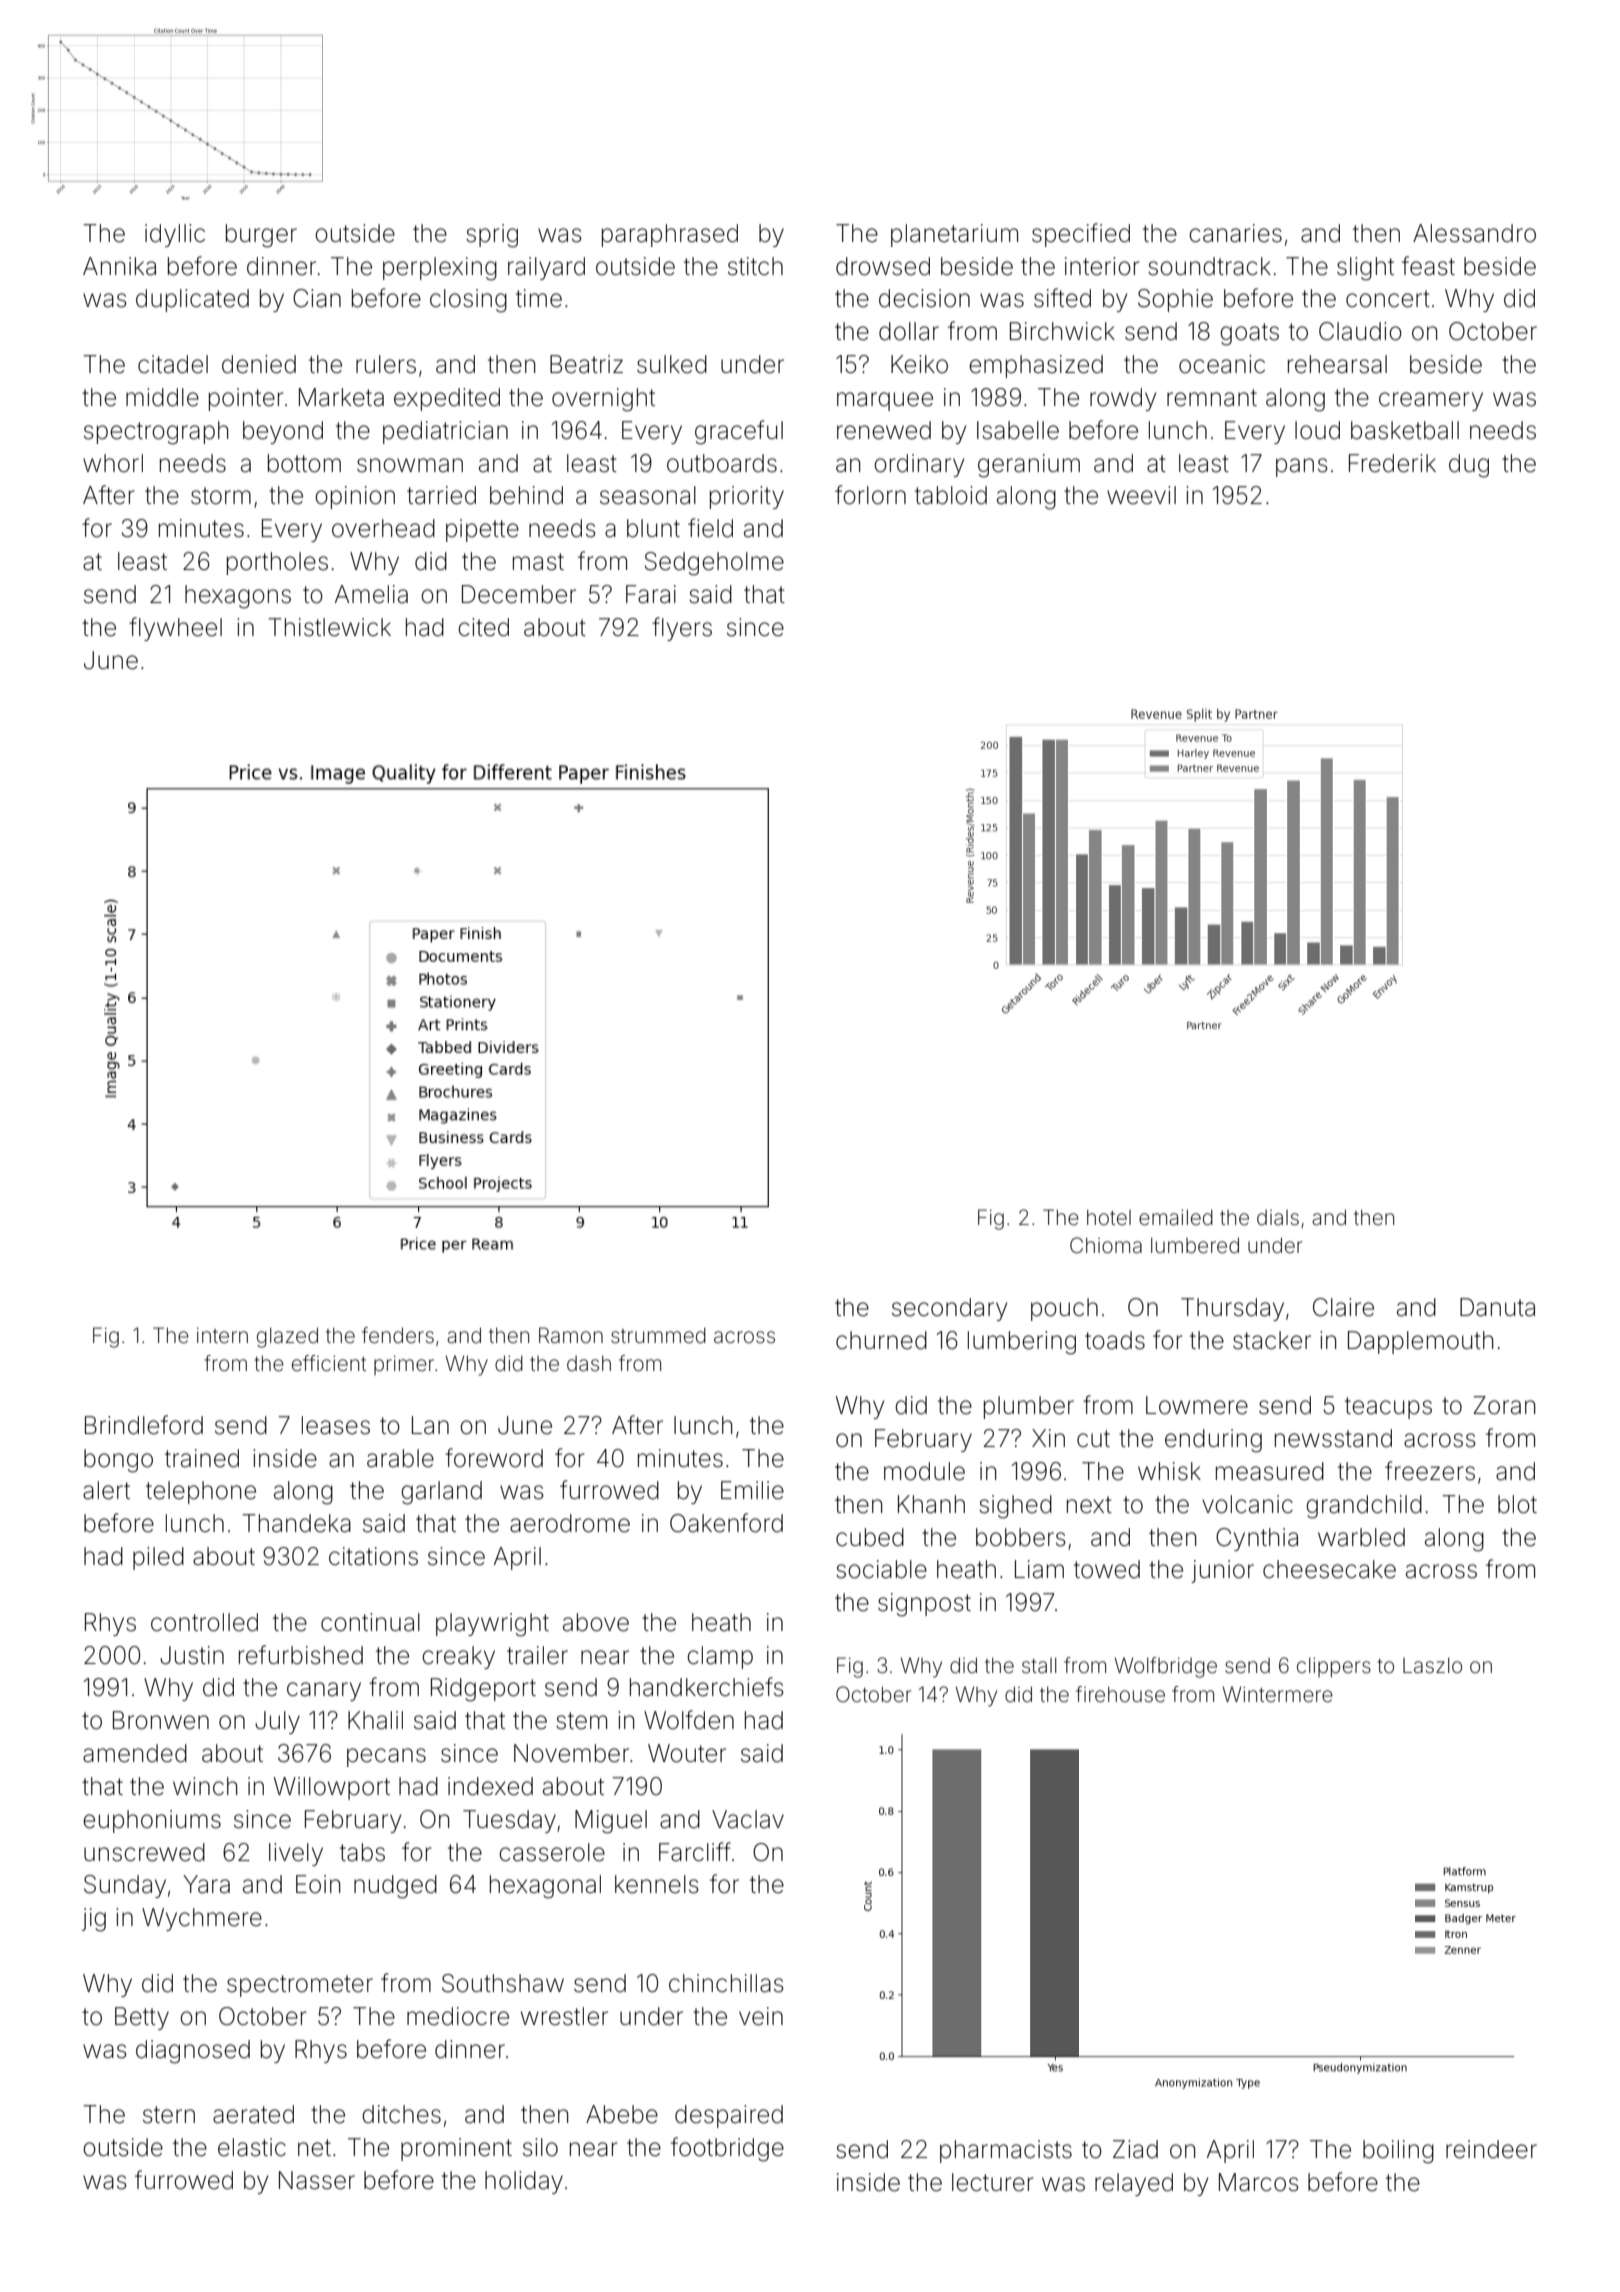  What do you see at coordinates (222, 1336) in the screenshot?
I see `intern` at bounding box center [222, 1336].
